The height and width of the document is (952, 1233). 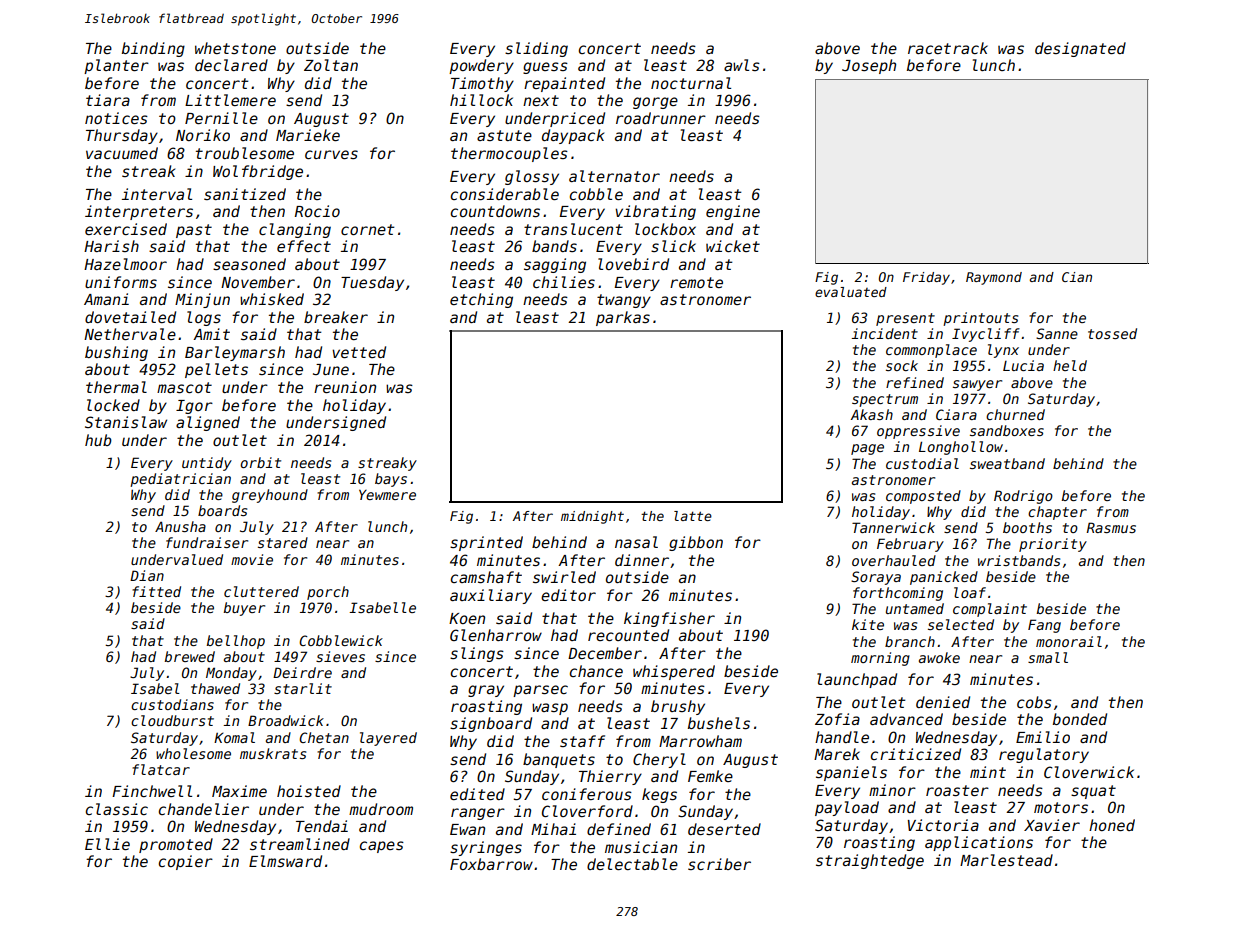 What do you see at coordinates (536, 49) in the document?
I see `sliding` at bounding box center [536, 49].
